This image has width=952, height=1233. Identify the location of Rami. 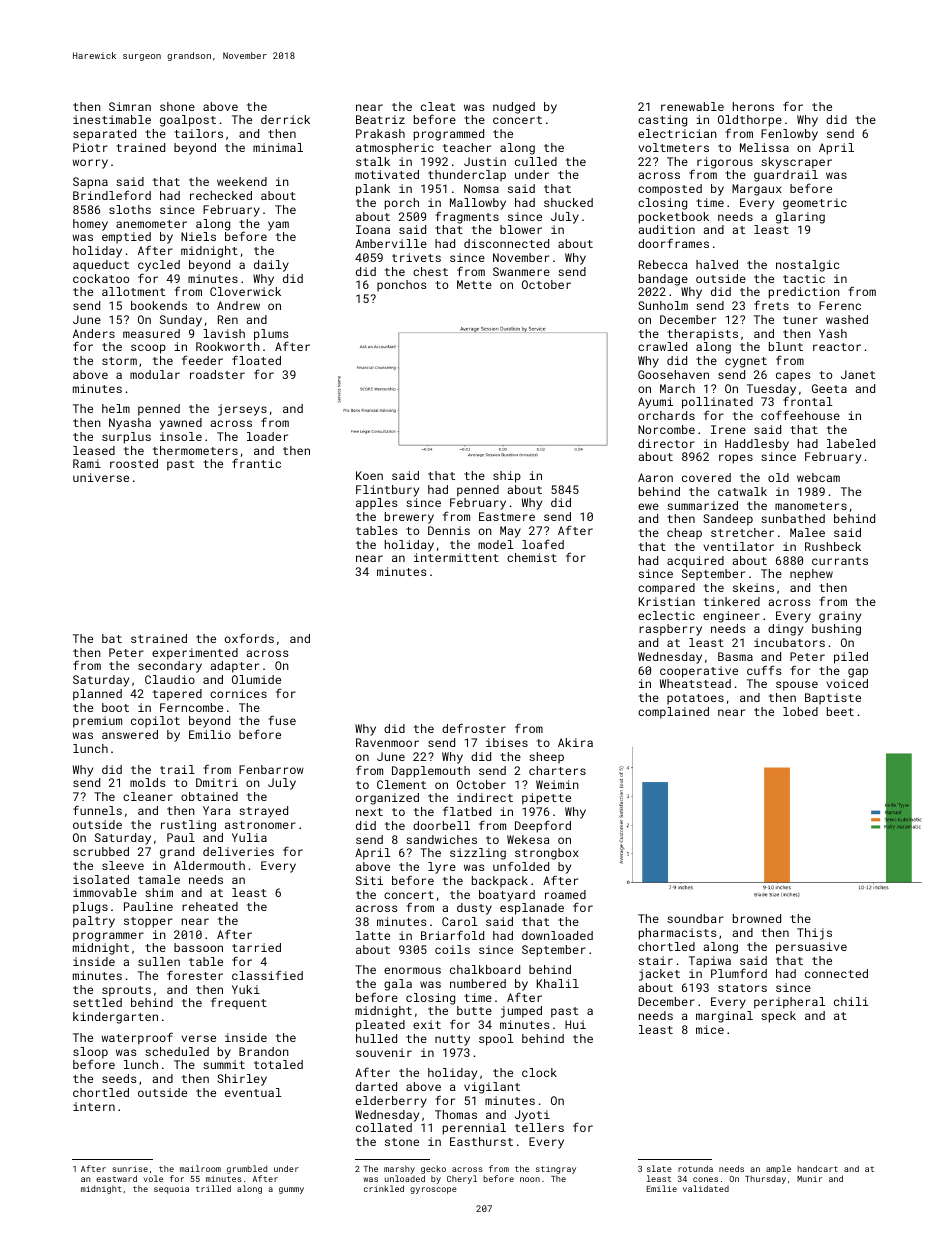
(87, 463).
